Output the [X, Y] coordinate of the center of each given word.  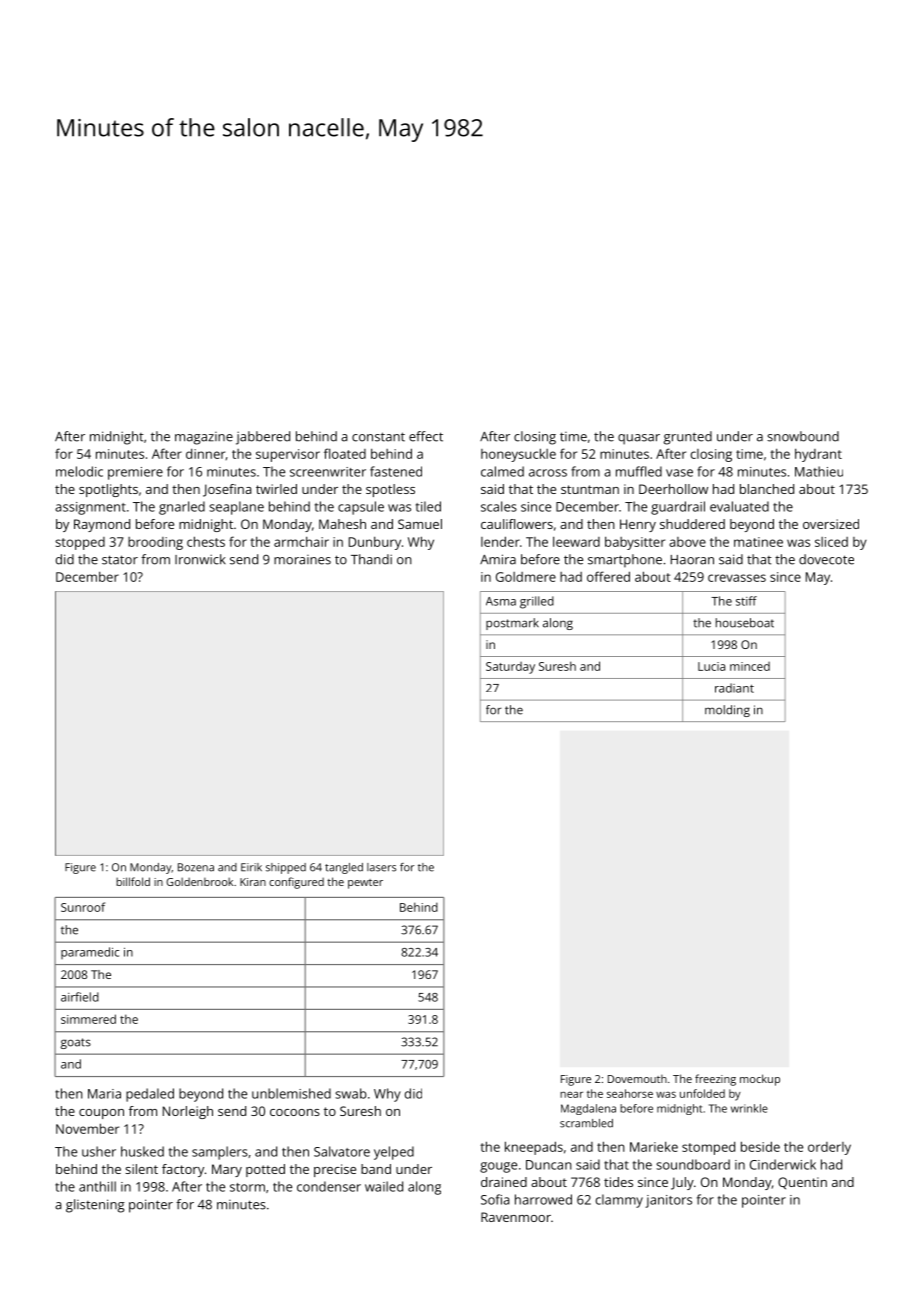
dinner [205, 453]
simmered [88, 1019]
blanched [767, 489]
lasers [381, 867]
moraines [302, 560]
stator [120, 560]
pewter [365, 884]
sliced [831, 542]
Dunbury [375, 543]
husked [142, 1151]
